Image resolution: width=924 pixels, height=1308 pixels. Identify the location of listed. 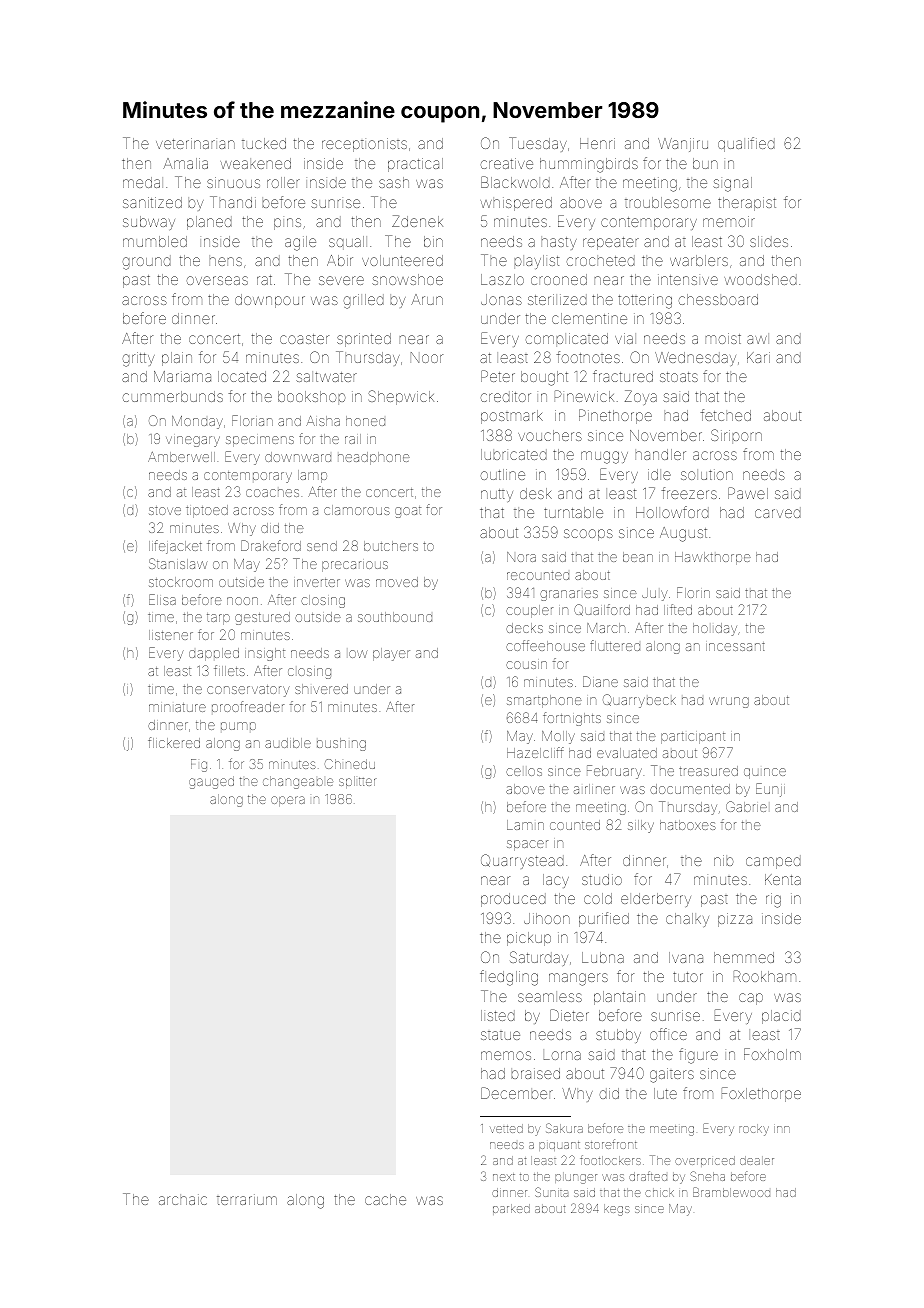
(498, 1015).
